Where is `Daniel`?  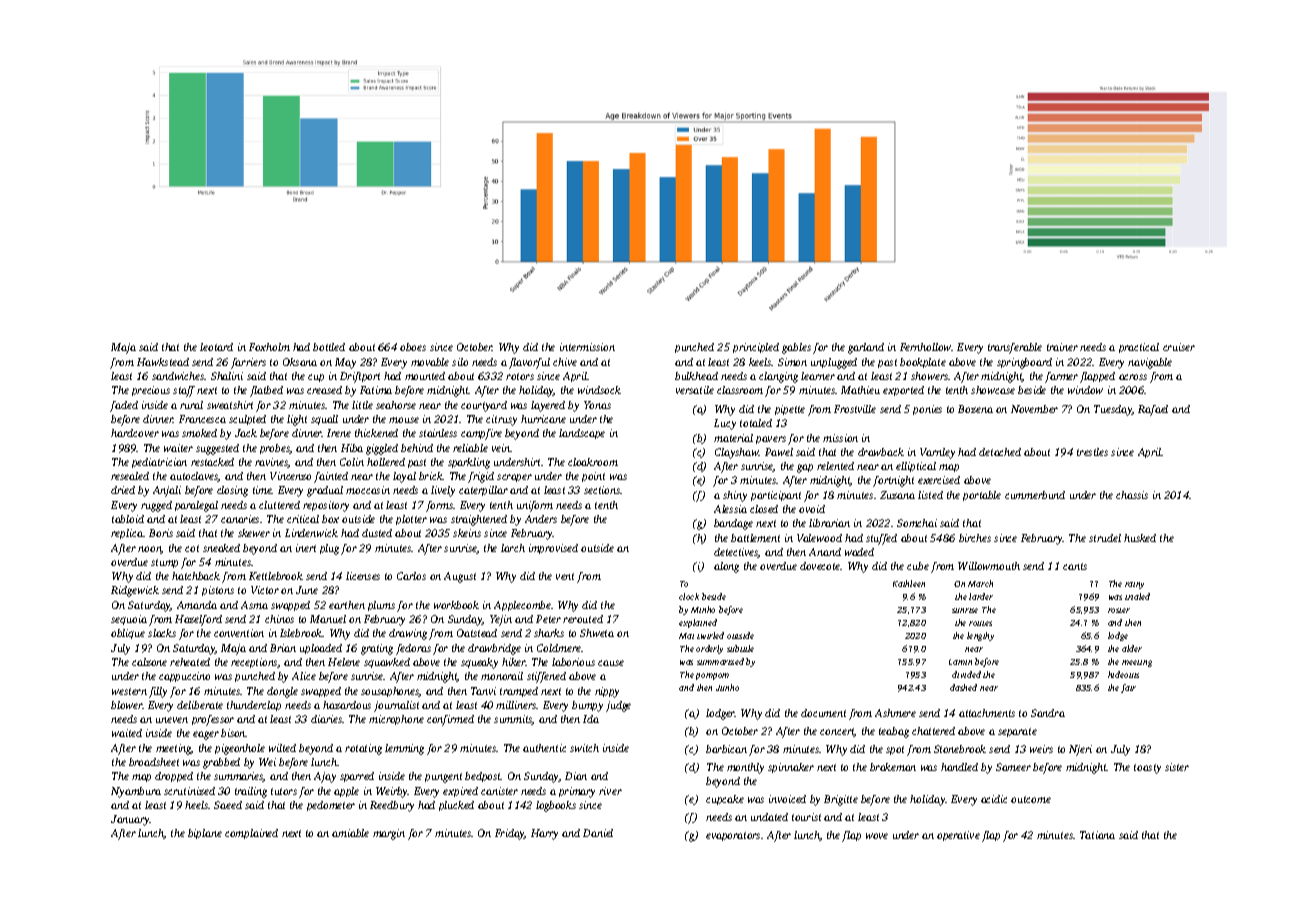
Daniel is located at coordinates (598, 833).
